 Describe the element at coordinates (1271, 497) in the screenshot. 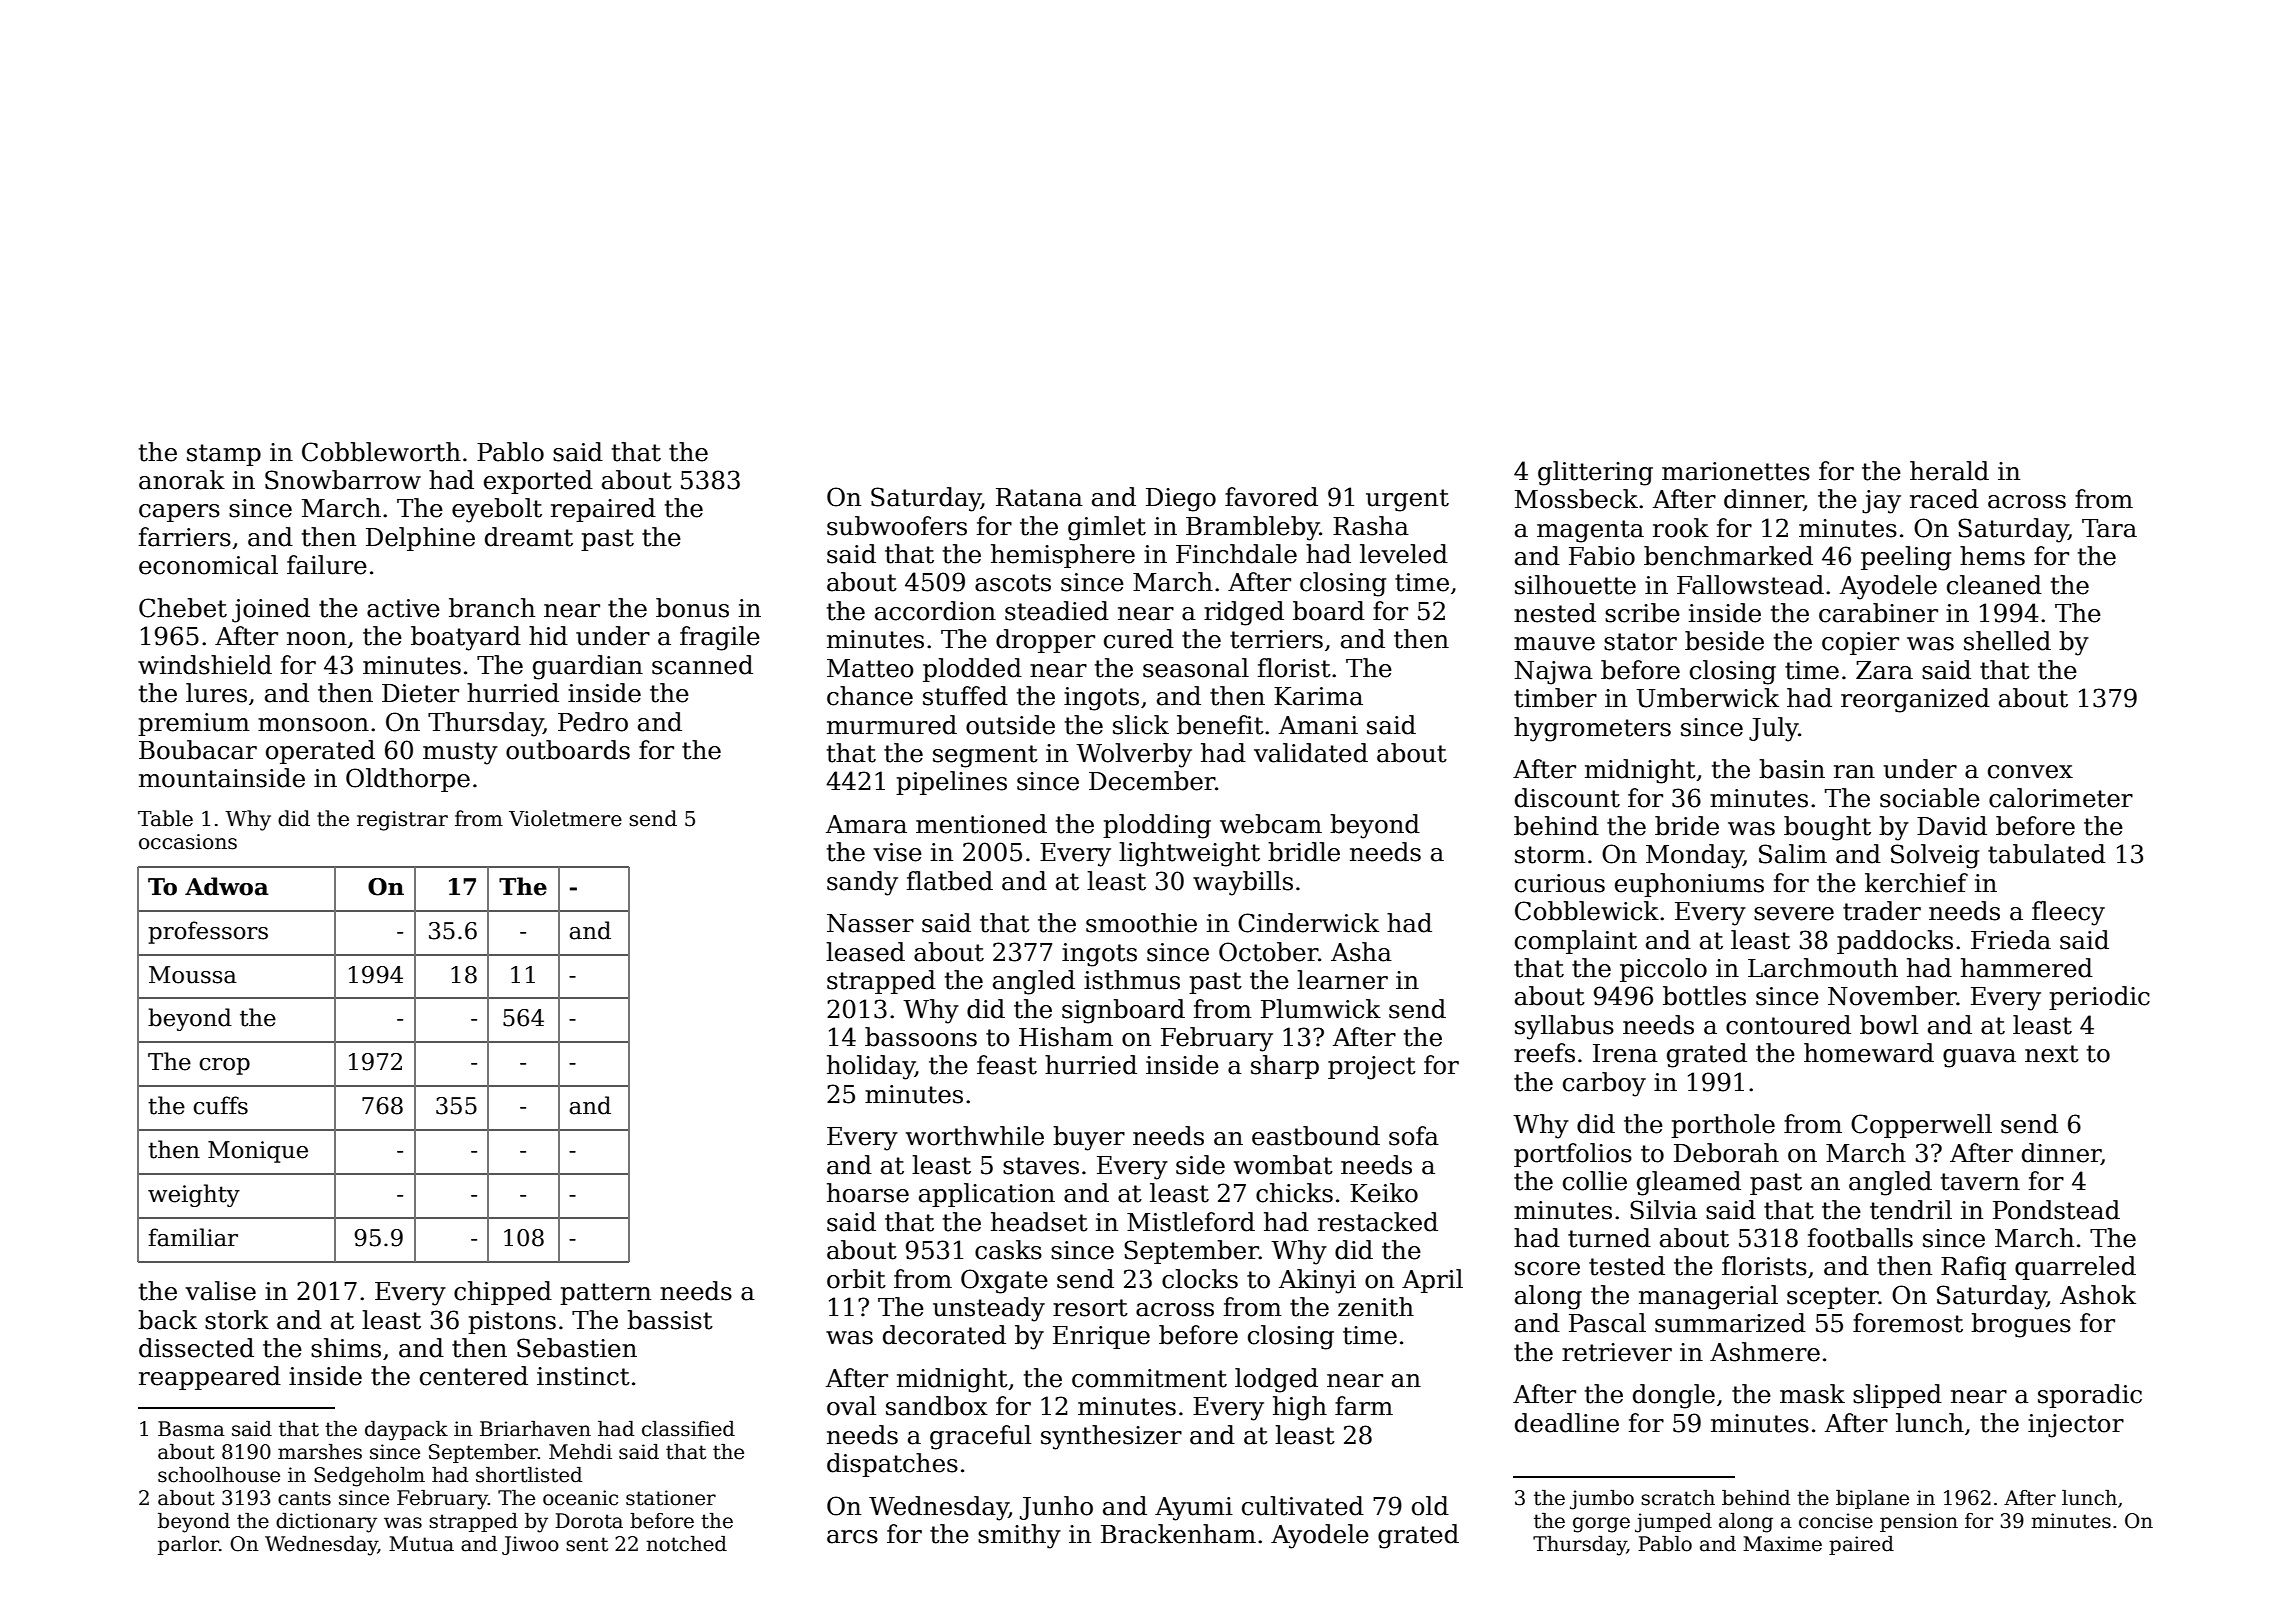

I see `favored` at that location.
